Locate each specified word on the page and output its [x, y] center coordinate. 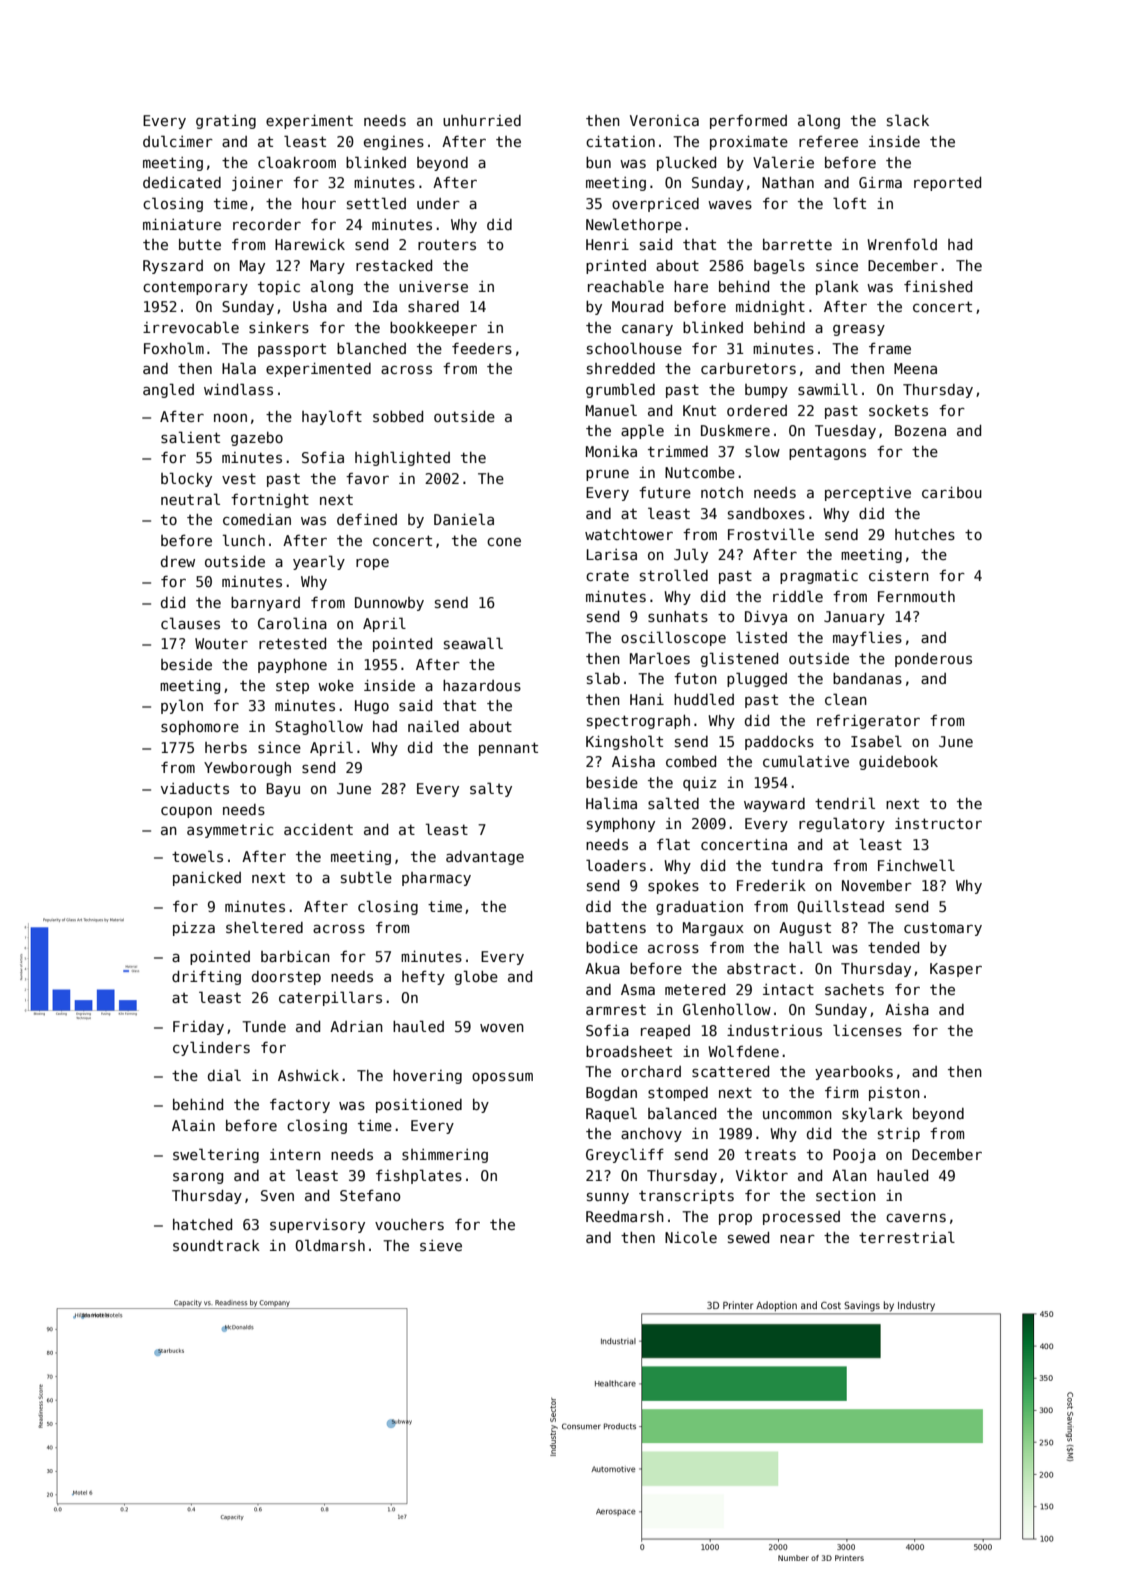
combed [691, 761]
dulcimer [178, 141]
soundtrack [216, 1245]
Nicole [691, 1237]
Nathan [788, 182]
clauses [190, 623]
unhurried [482, 120]
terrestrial [907, 1237]
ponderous [933, 660]
